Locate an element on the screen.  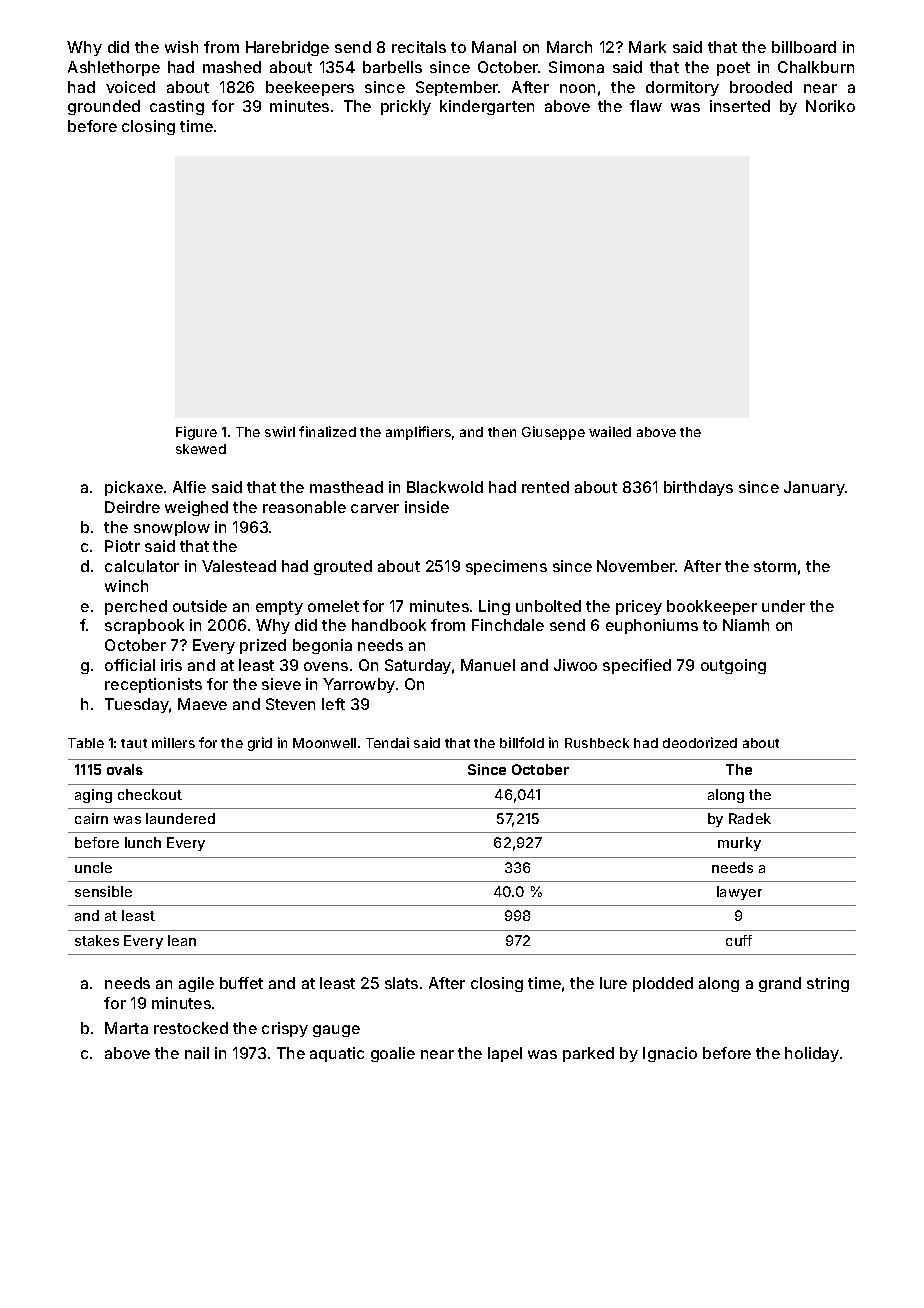
Simona is located at coordinates (576, 67).
